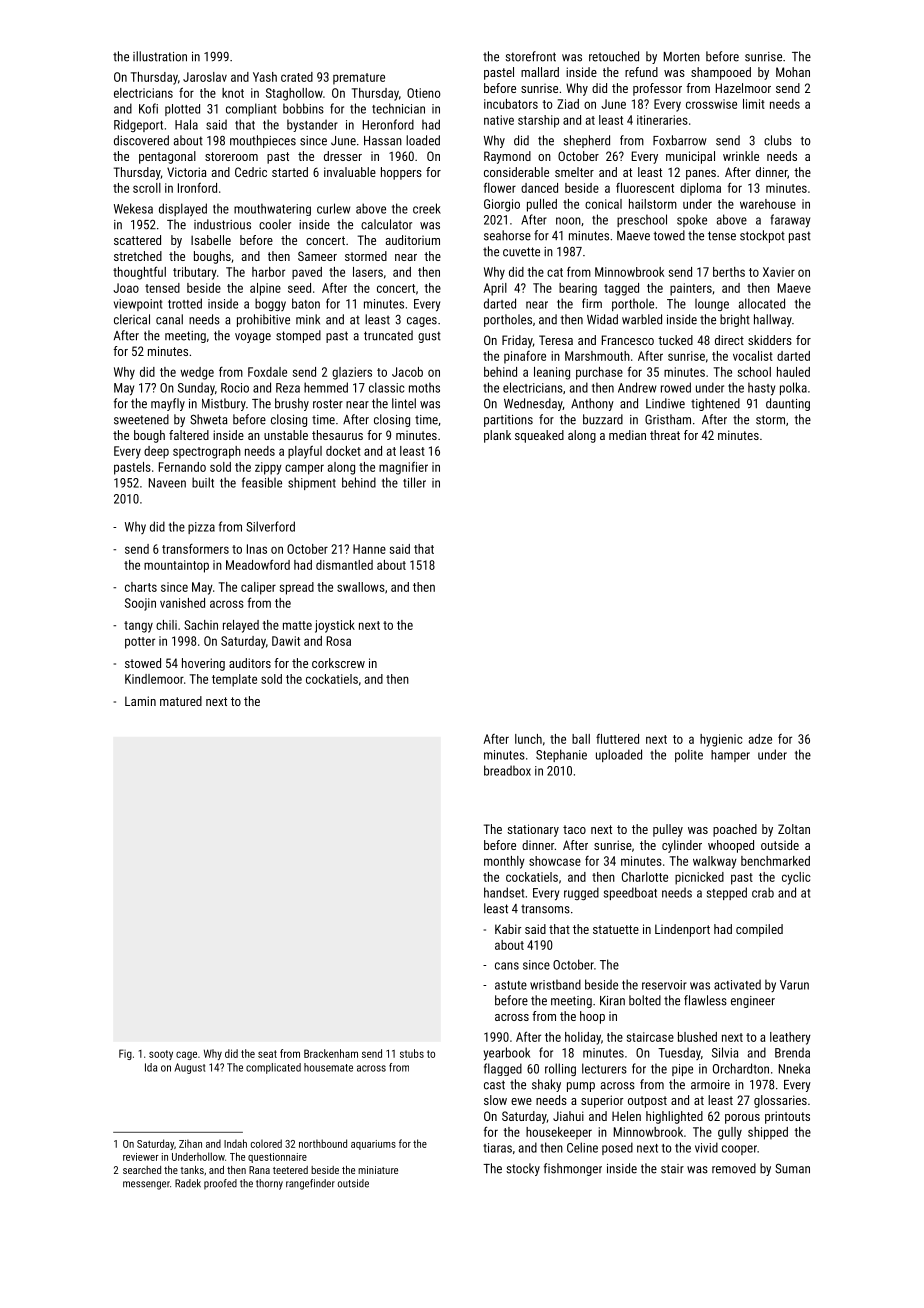 The height and width of the page is (1308, 924). I want to click on Fig, so click(125, 1054).
